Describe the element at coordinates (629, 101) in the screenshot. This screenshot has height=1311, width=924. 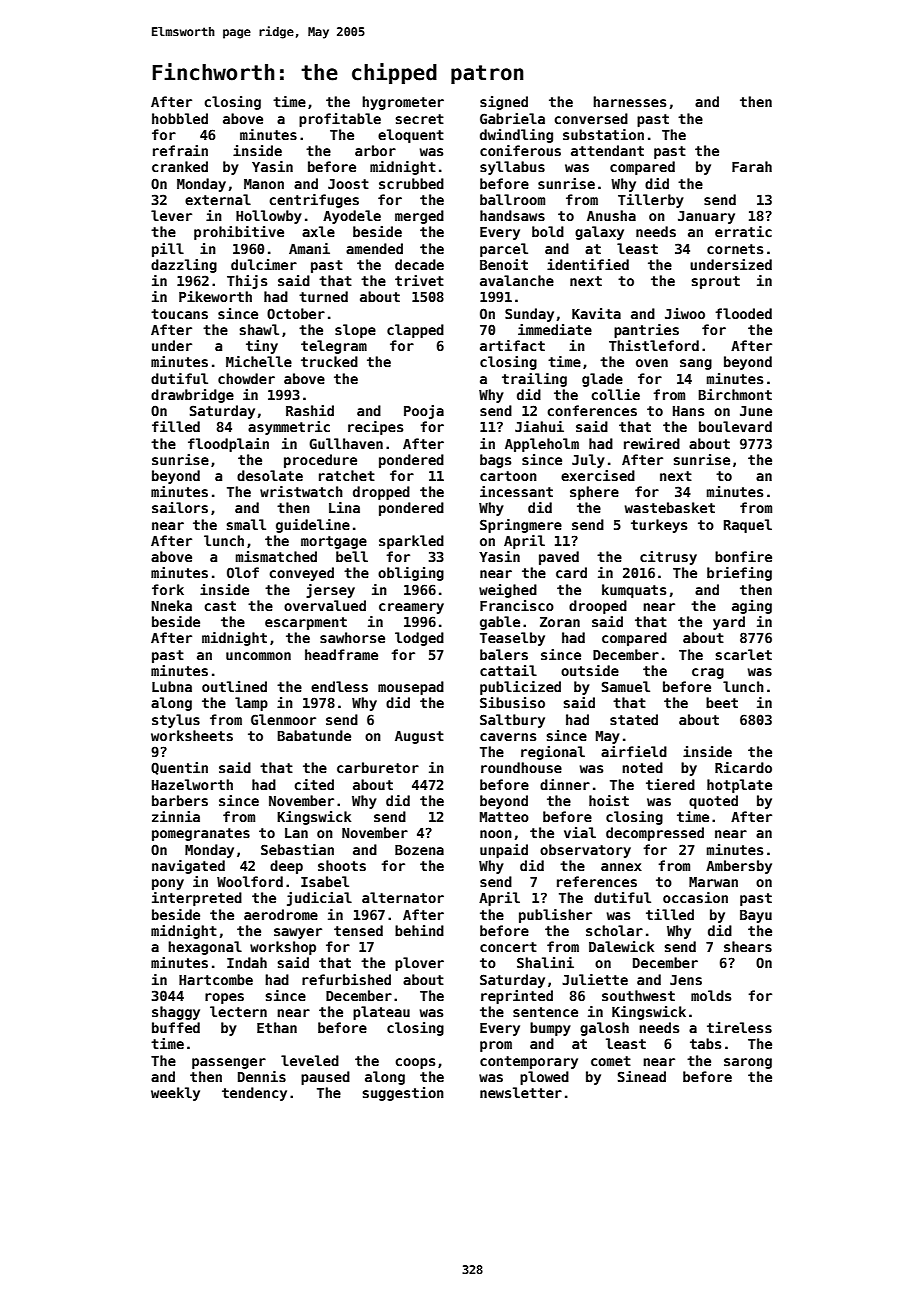
I see `harnesses` at that location.
